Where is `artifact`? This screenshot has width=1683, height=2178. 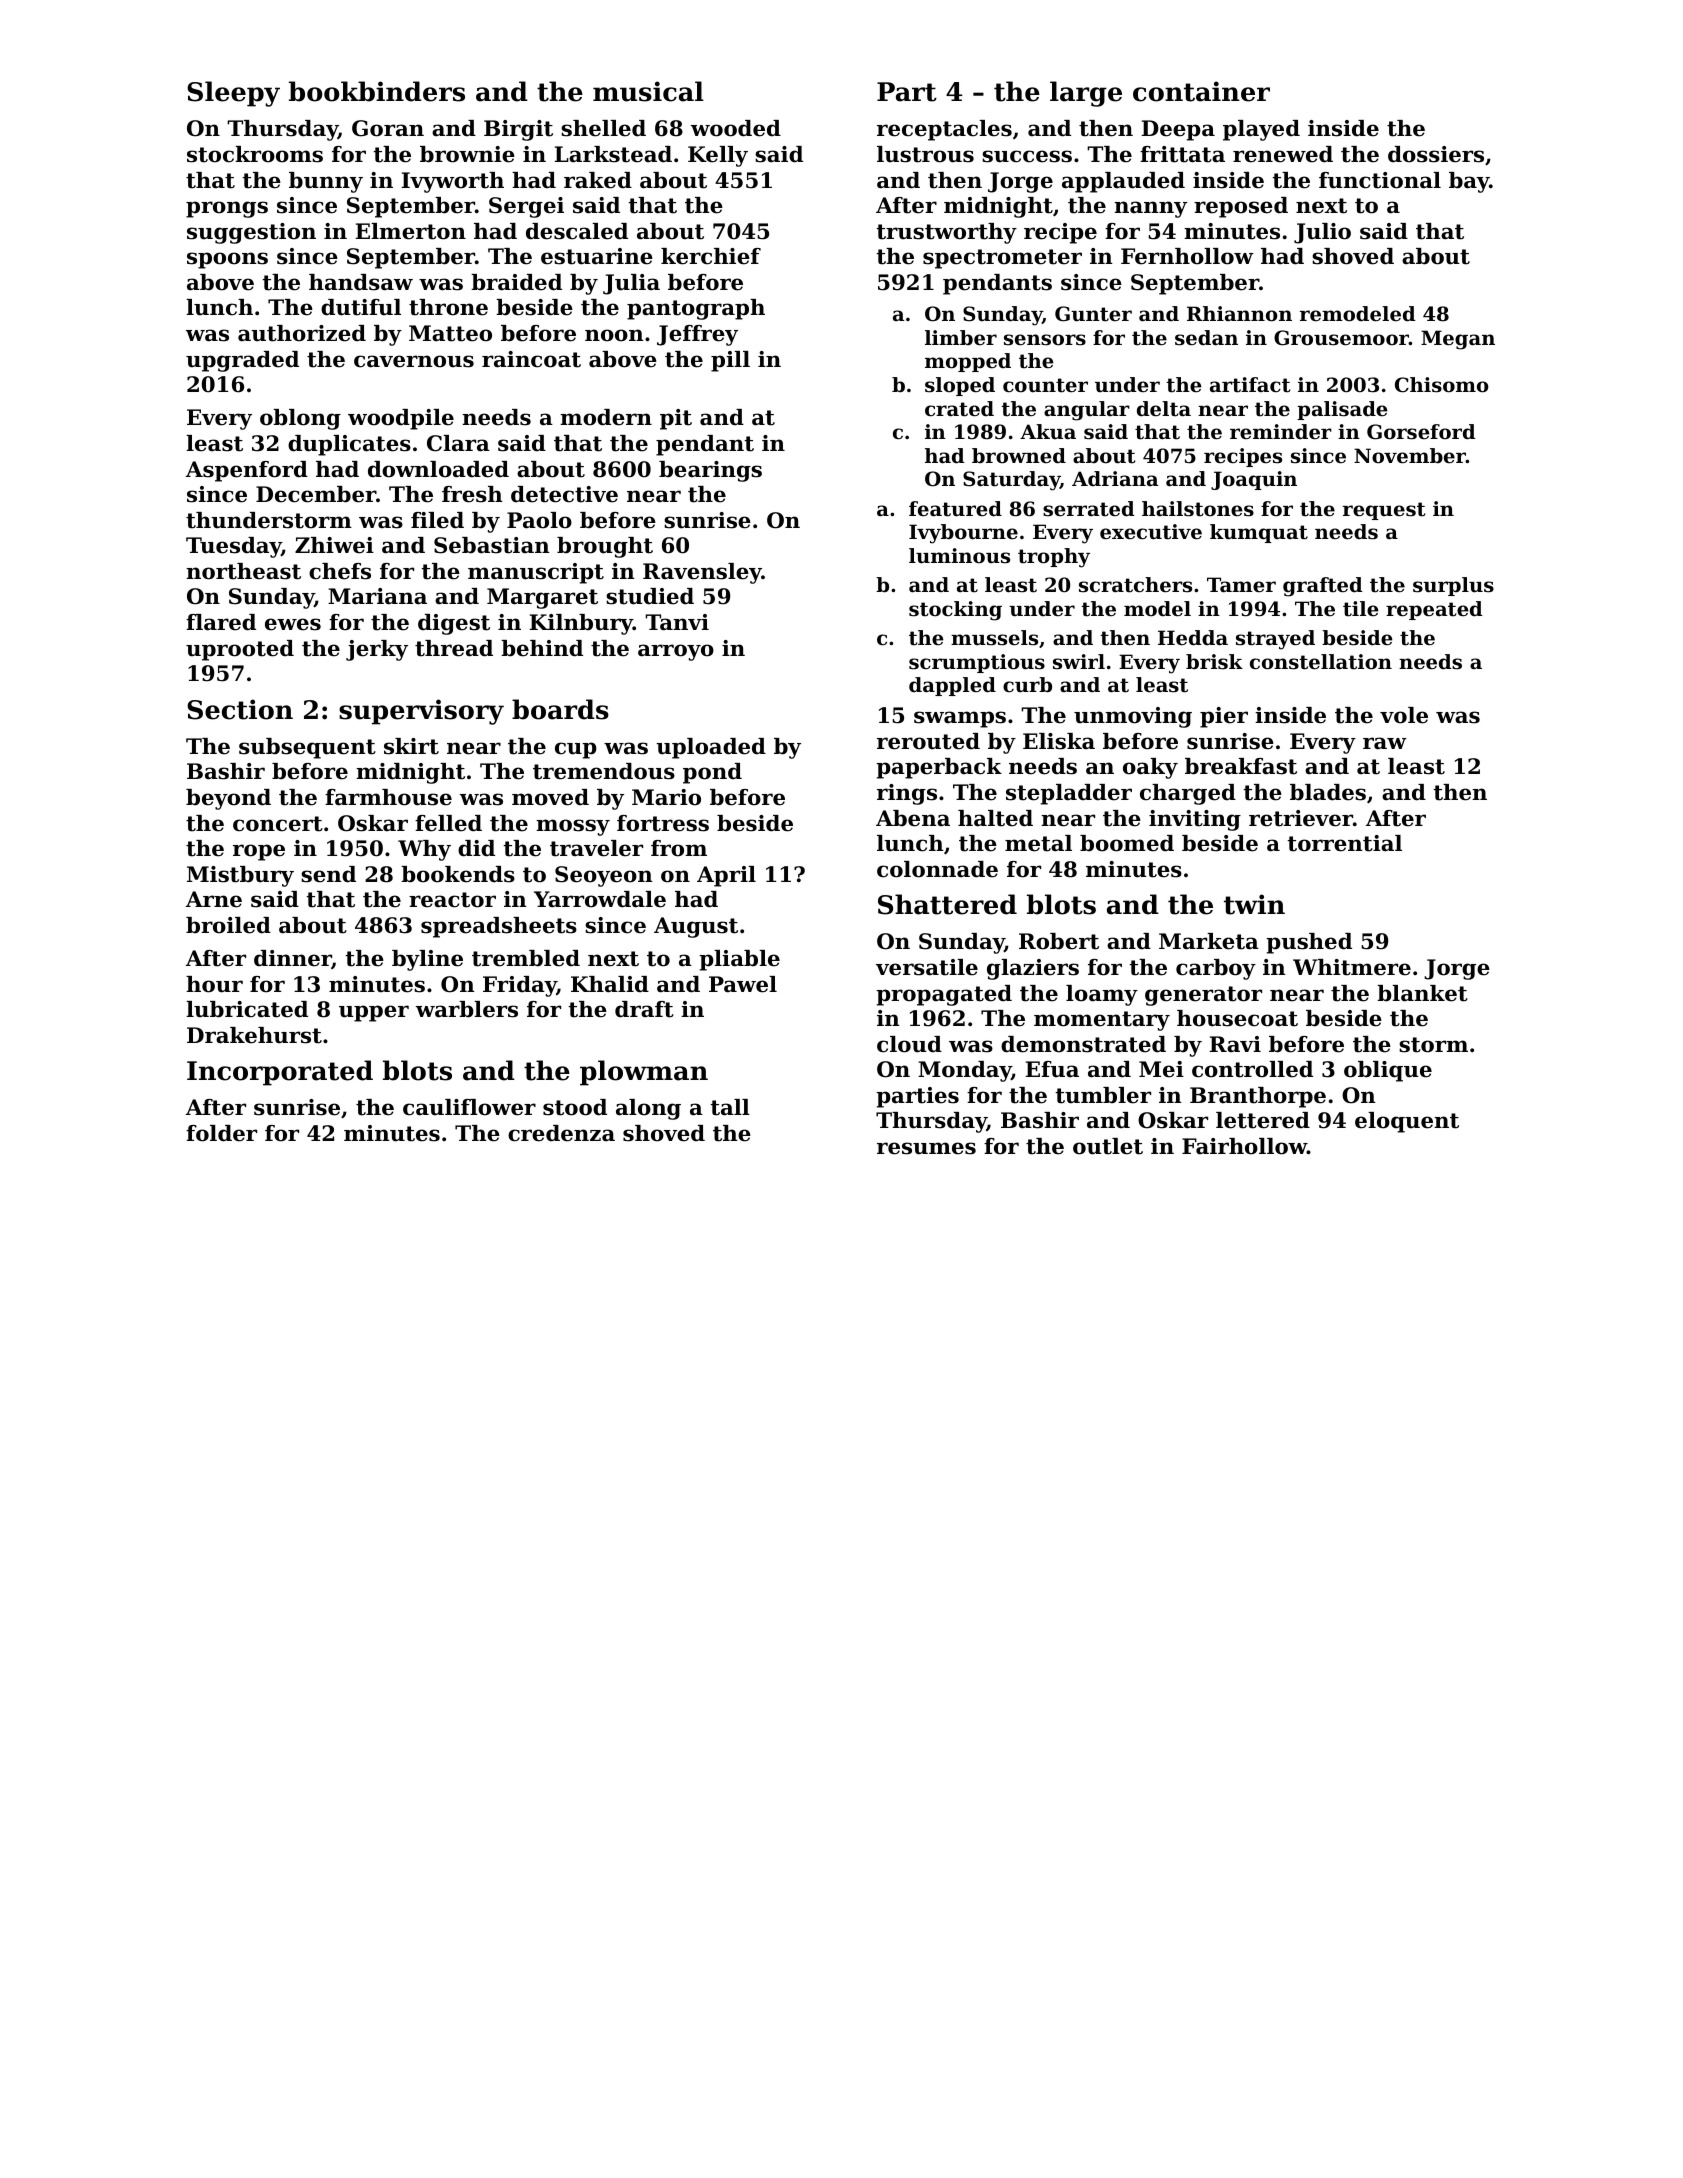
artifact is located at coordinates (1250, 385).
